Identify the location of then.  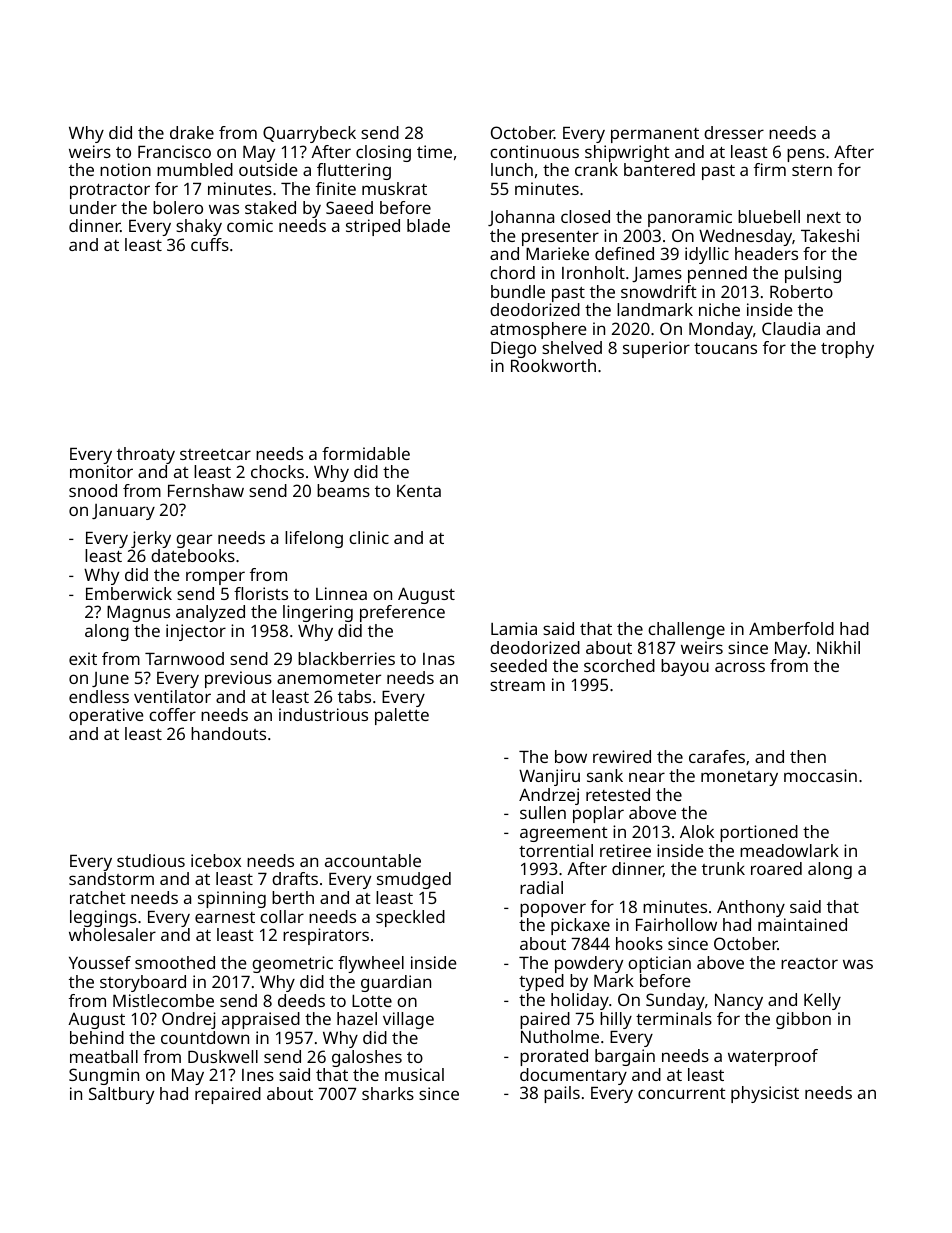
(808, 756).
